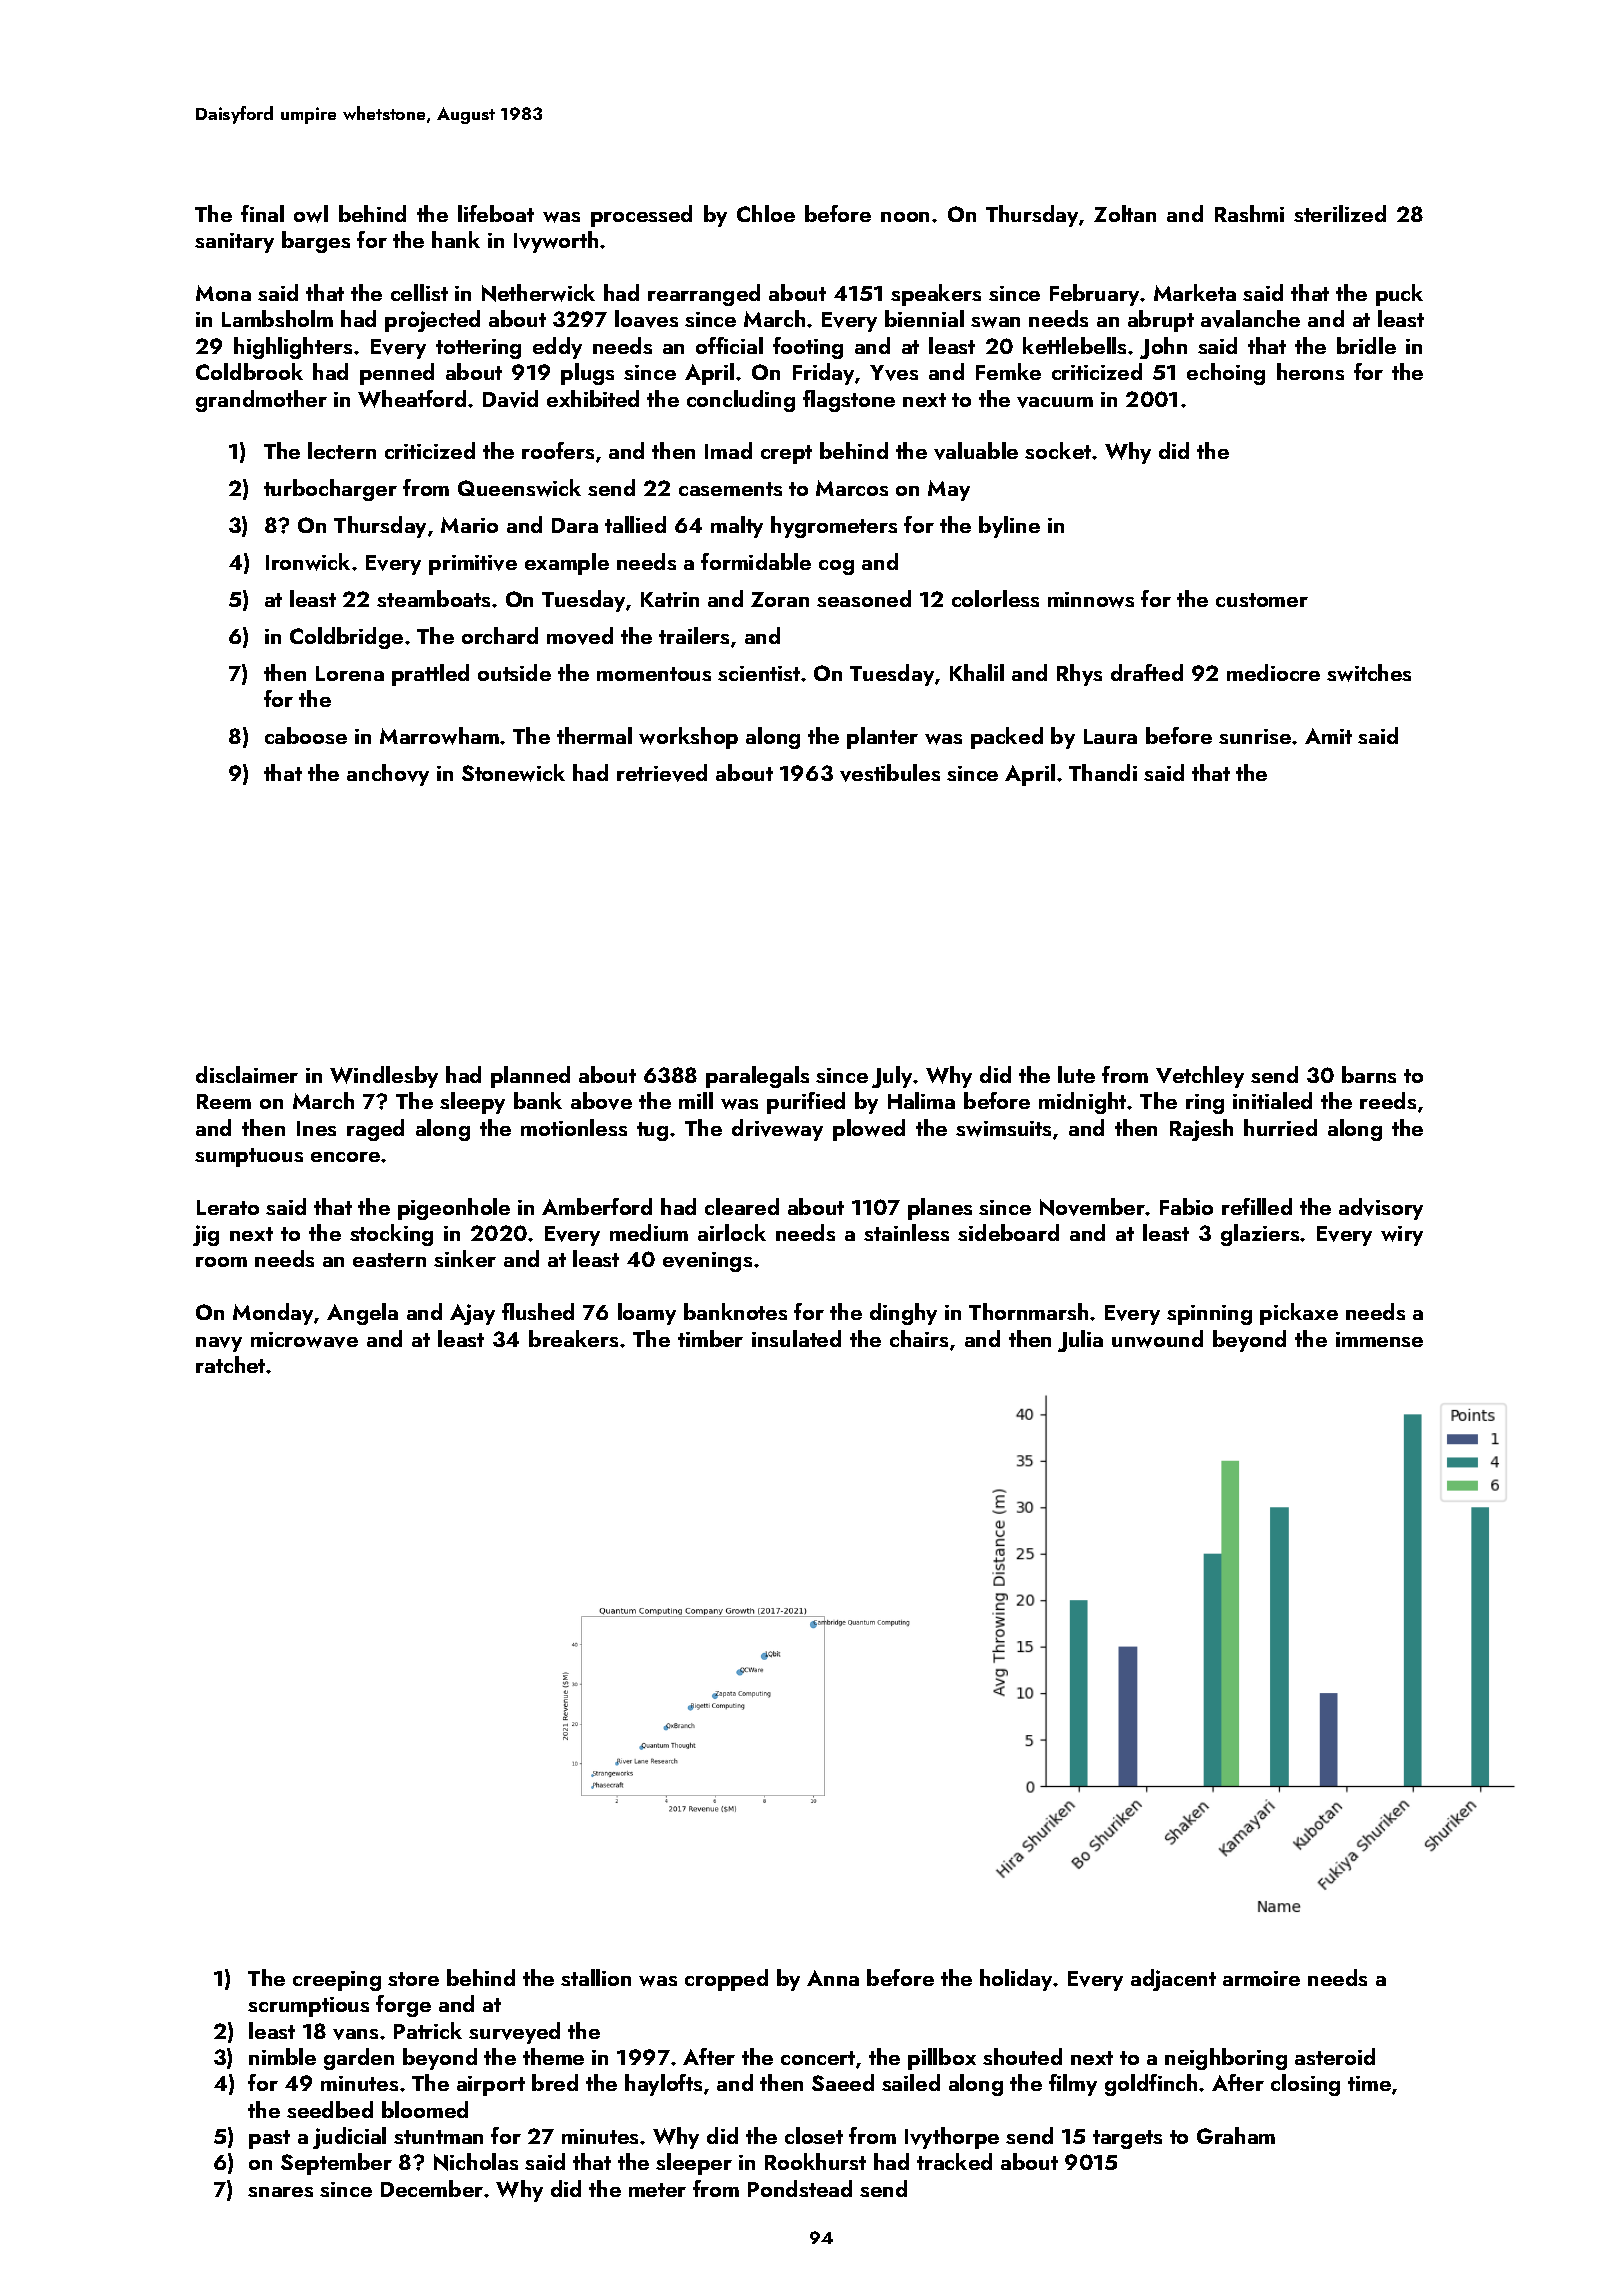 The height and width of the screenshot is (2292, 1620). Describe the element at coordinates (311, 214) in the screenshot. I see `owl` at that location.
